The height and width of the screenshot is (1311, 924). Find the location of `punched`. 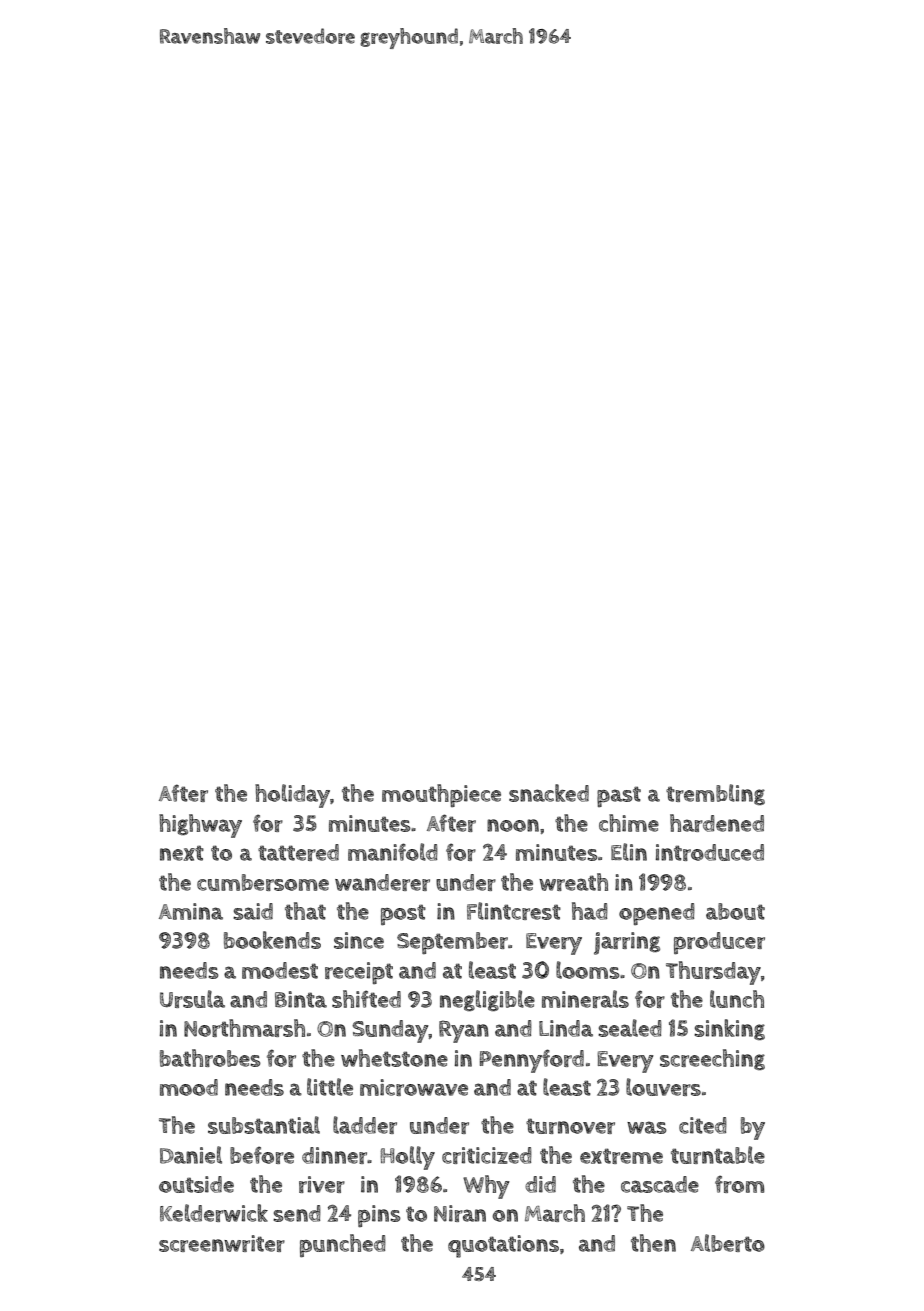

punched is located at coordinates (343, 1246).
